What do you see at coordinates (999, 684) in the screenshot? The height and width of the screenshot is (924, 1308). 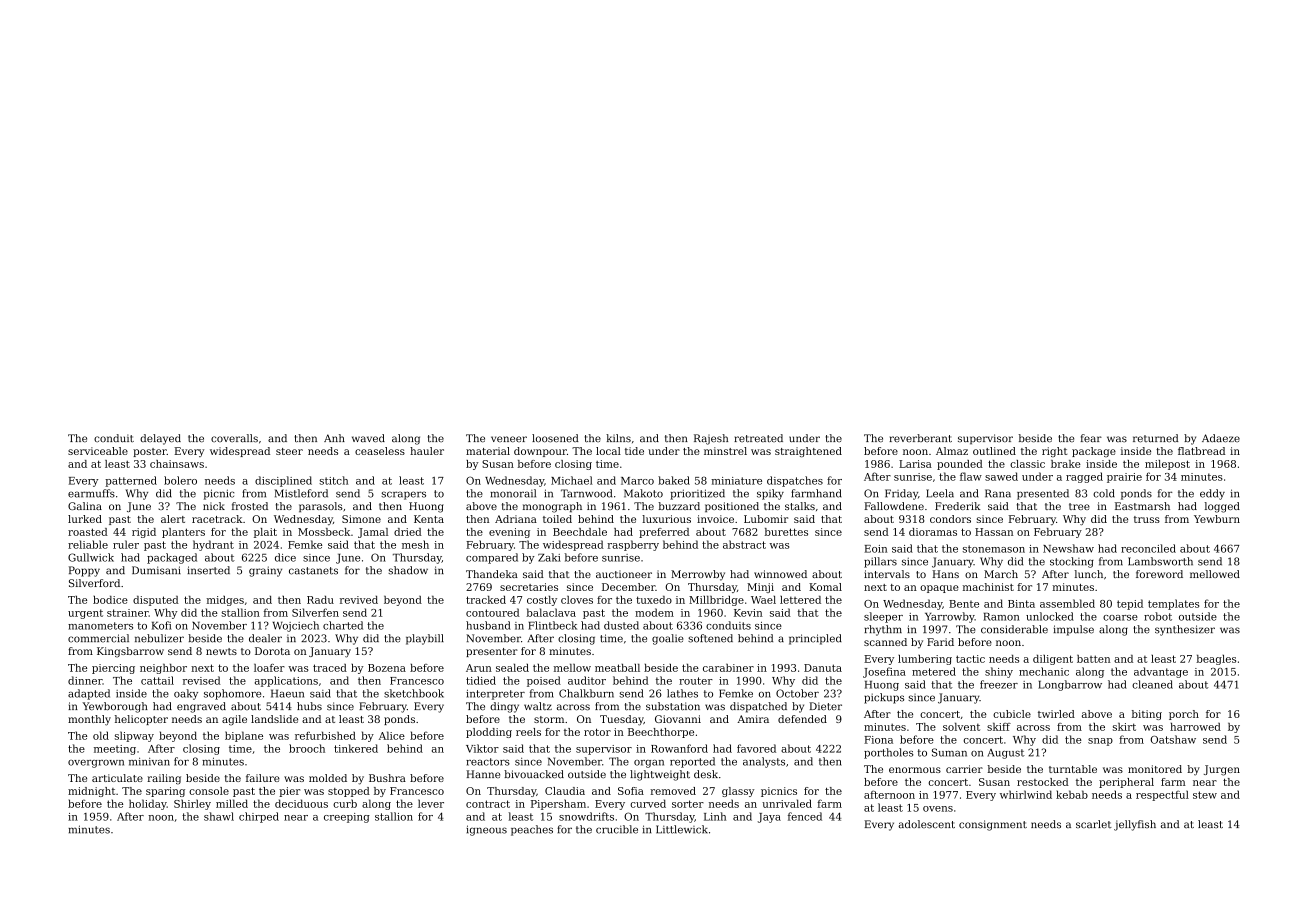 I see `freezer` at bounding box center [999, 684].
